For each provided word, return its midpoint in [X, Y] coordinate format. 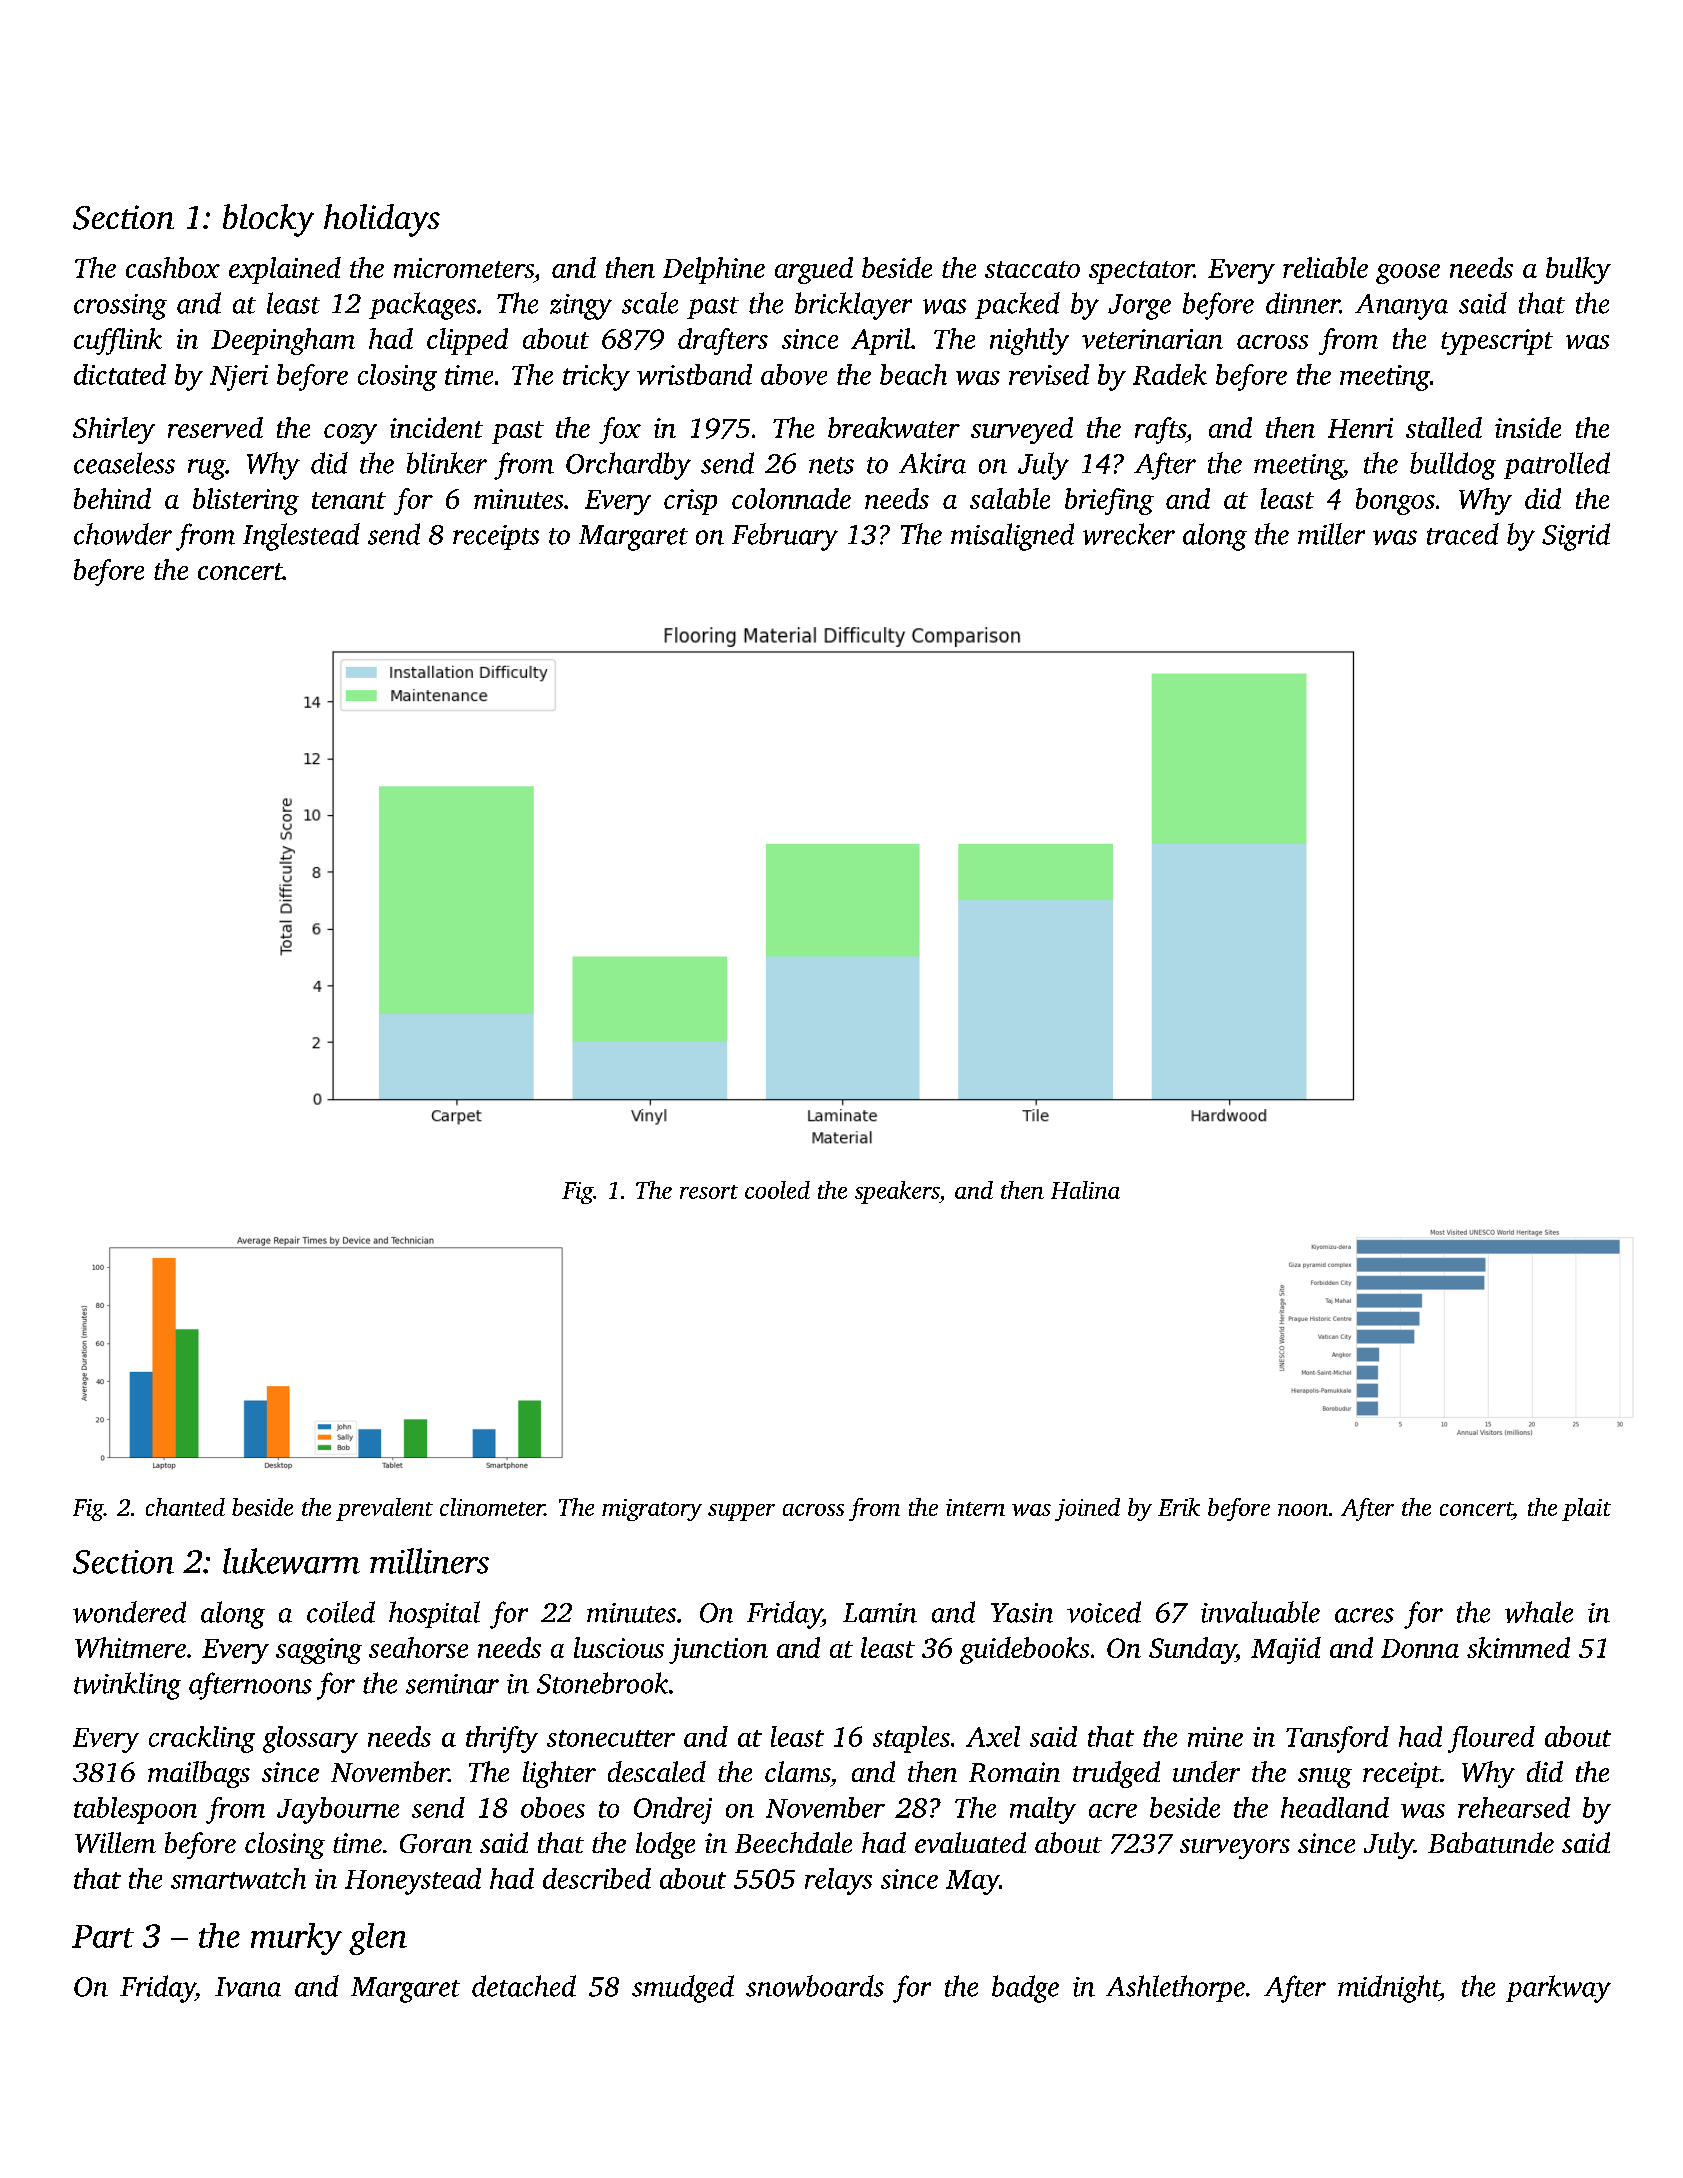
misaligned [1012, 537]
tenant [349, 500]
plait [1586, 1509]
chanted [185, 1507]
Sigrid [1576, 537]
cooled [777, 1190]
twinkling [127, 1686]
